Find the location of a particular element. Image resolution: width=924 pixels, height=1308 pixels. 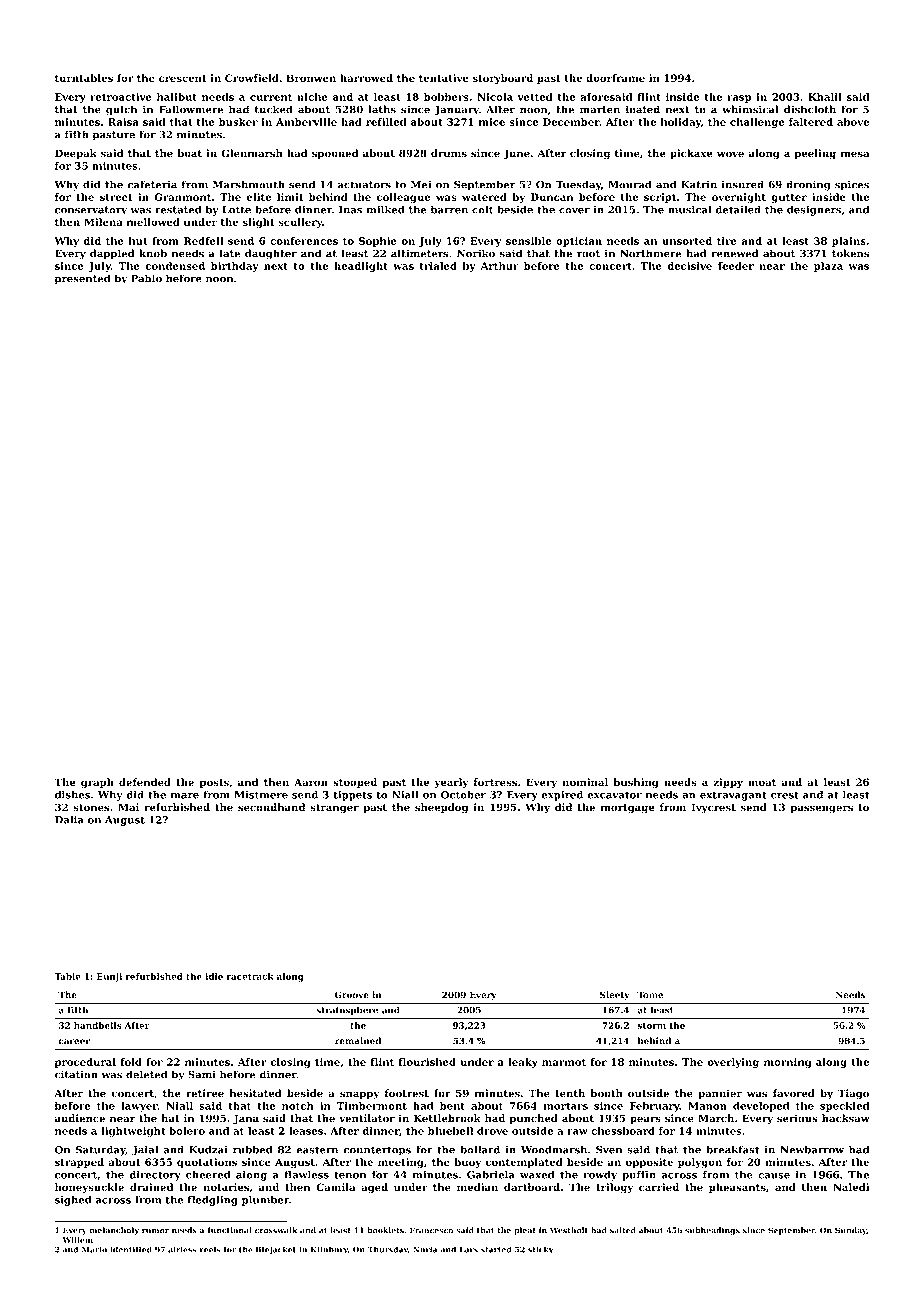

Pablo is located at coordinates (146, 278).
